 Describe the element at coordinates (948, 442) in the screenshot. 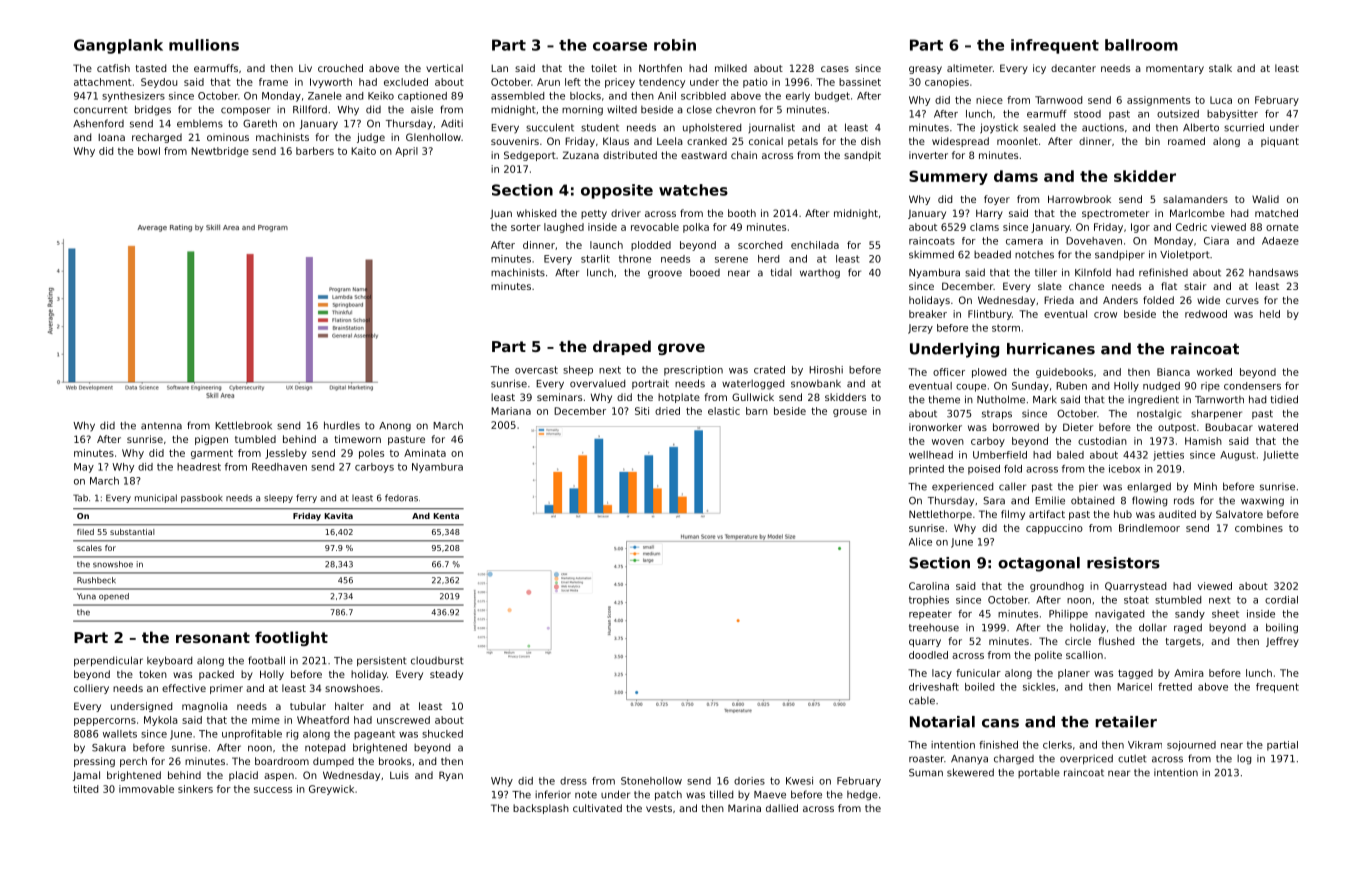

I see `woven` at that location.
